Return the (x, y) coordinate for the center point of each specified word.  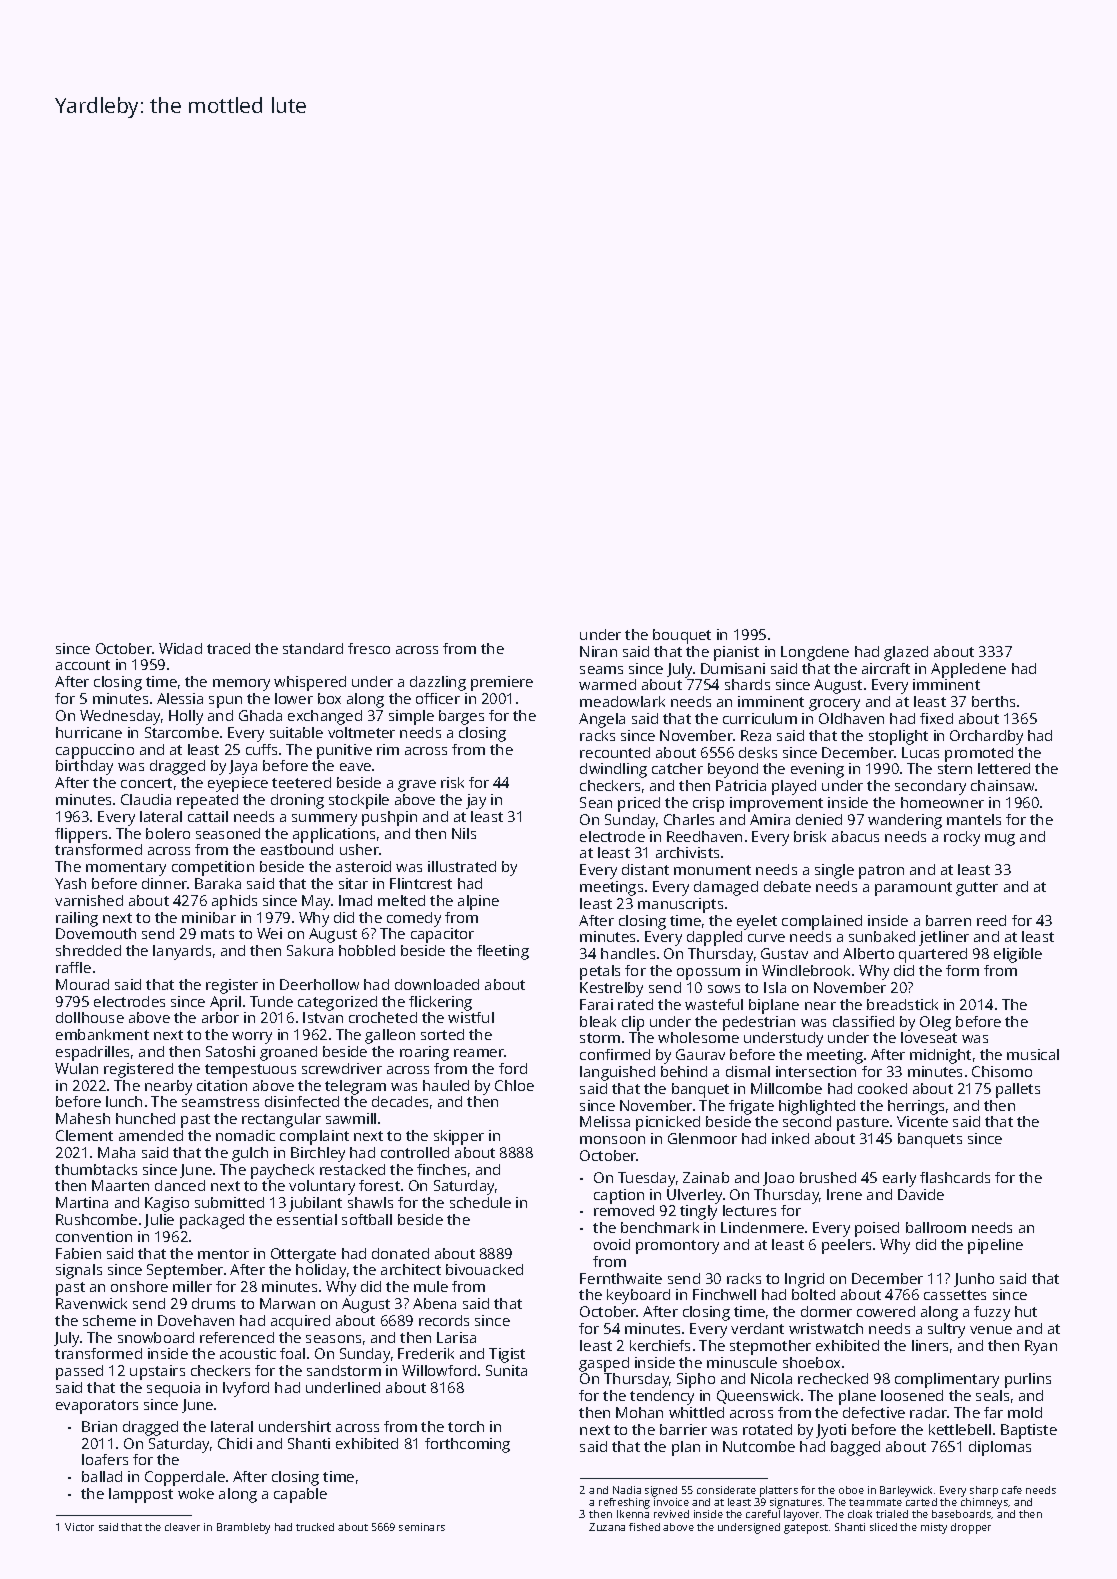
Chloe (514, 1085)
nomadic (245, 1135)
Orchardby (986, 737)
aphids (234, 902)
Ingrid (804, 1280)
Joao (778, 1179)
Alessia (180, 698)
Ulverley (694, 1196)
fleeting (503, 952)
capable (300, 1495)
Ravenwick (91, 1303)
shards (747, 684)
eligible (1018, 955)
